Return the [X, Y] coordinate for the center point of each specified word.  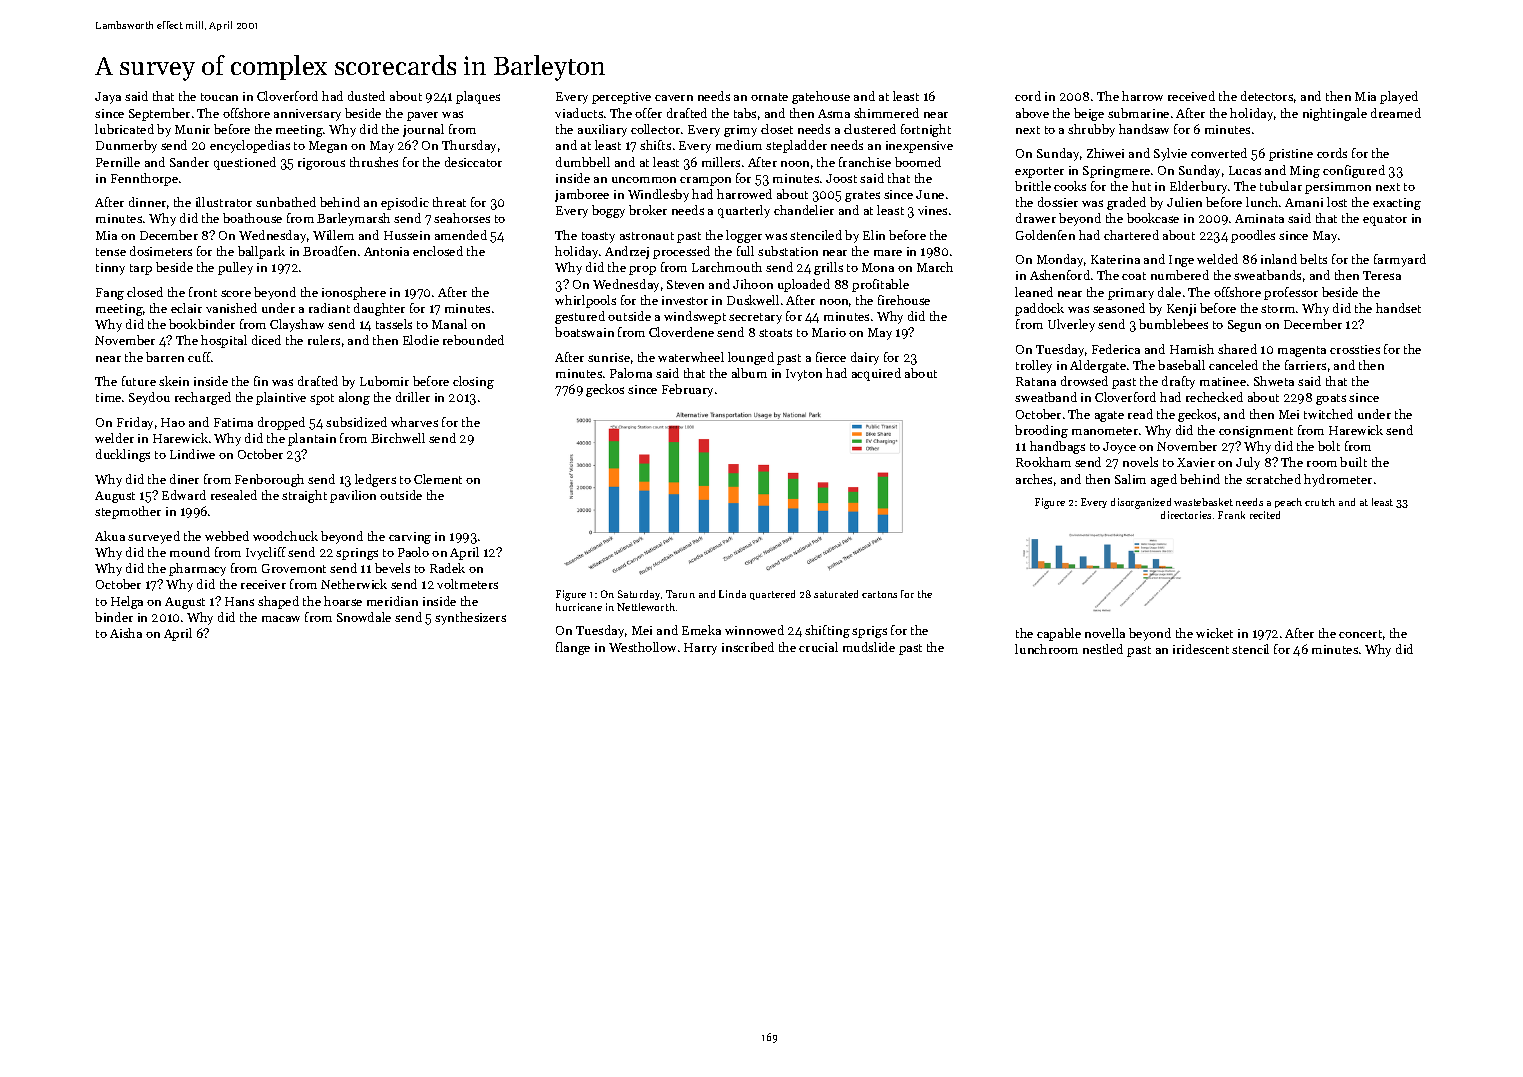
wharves [414, 422]
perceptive [621, 98]
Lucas [1245, 170]
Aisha [126, 633]
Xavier [1196, 462]
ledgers [375, 480]
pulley [235, 268]
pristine [1291, 155]
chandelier [804, 210]
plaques [478, 97]
